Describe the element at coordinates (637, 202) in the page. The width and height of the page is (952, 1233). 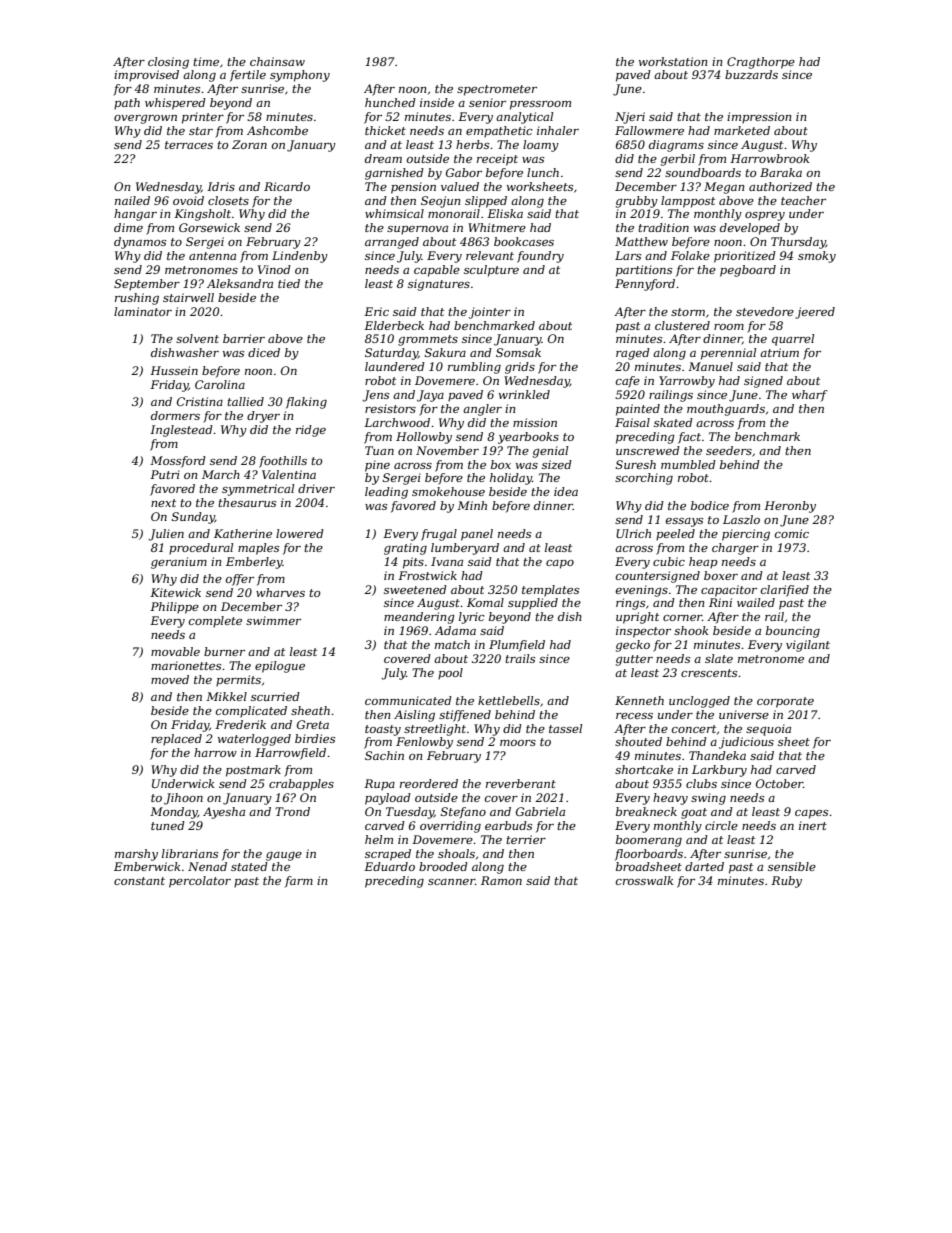
I see `grubby` at that location.
